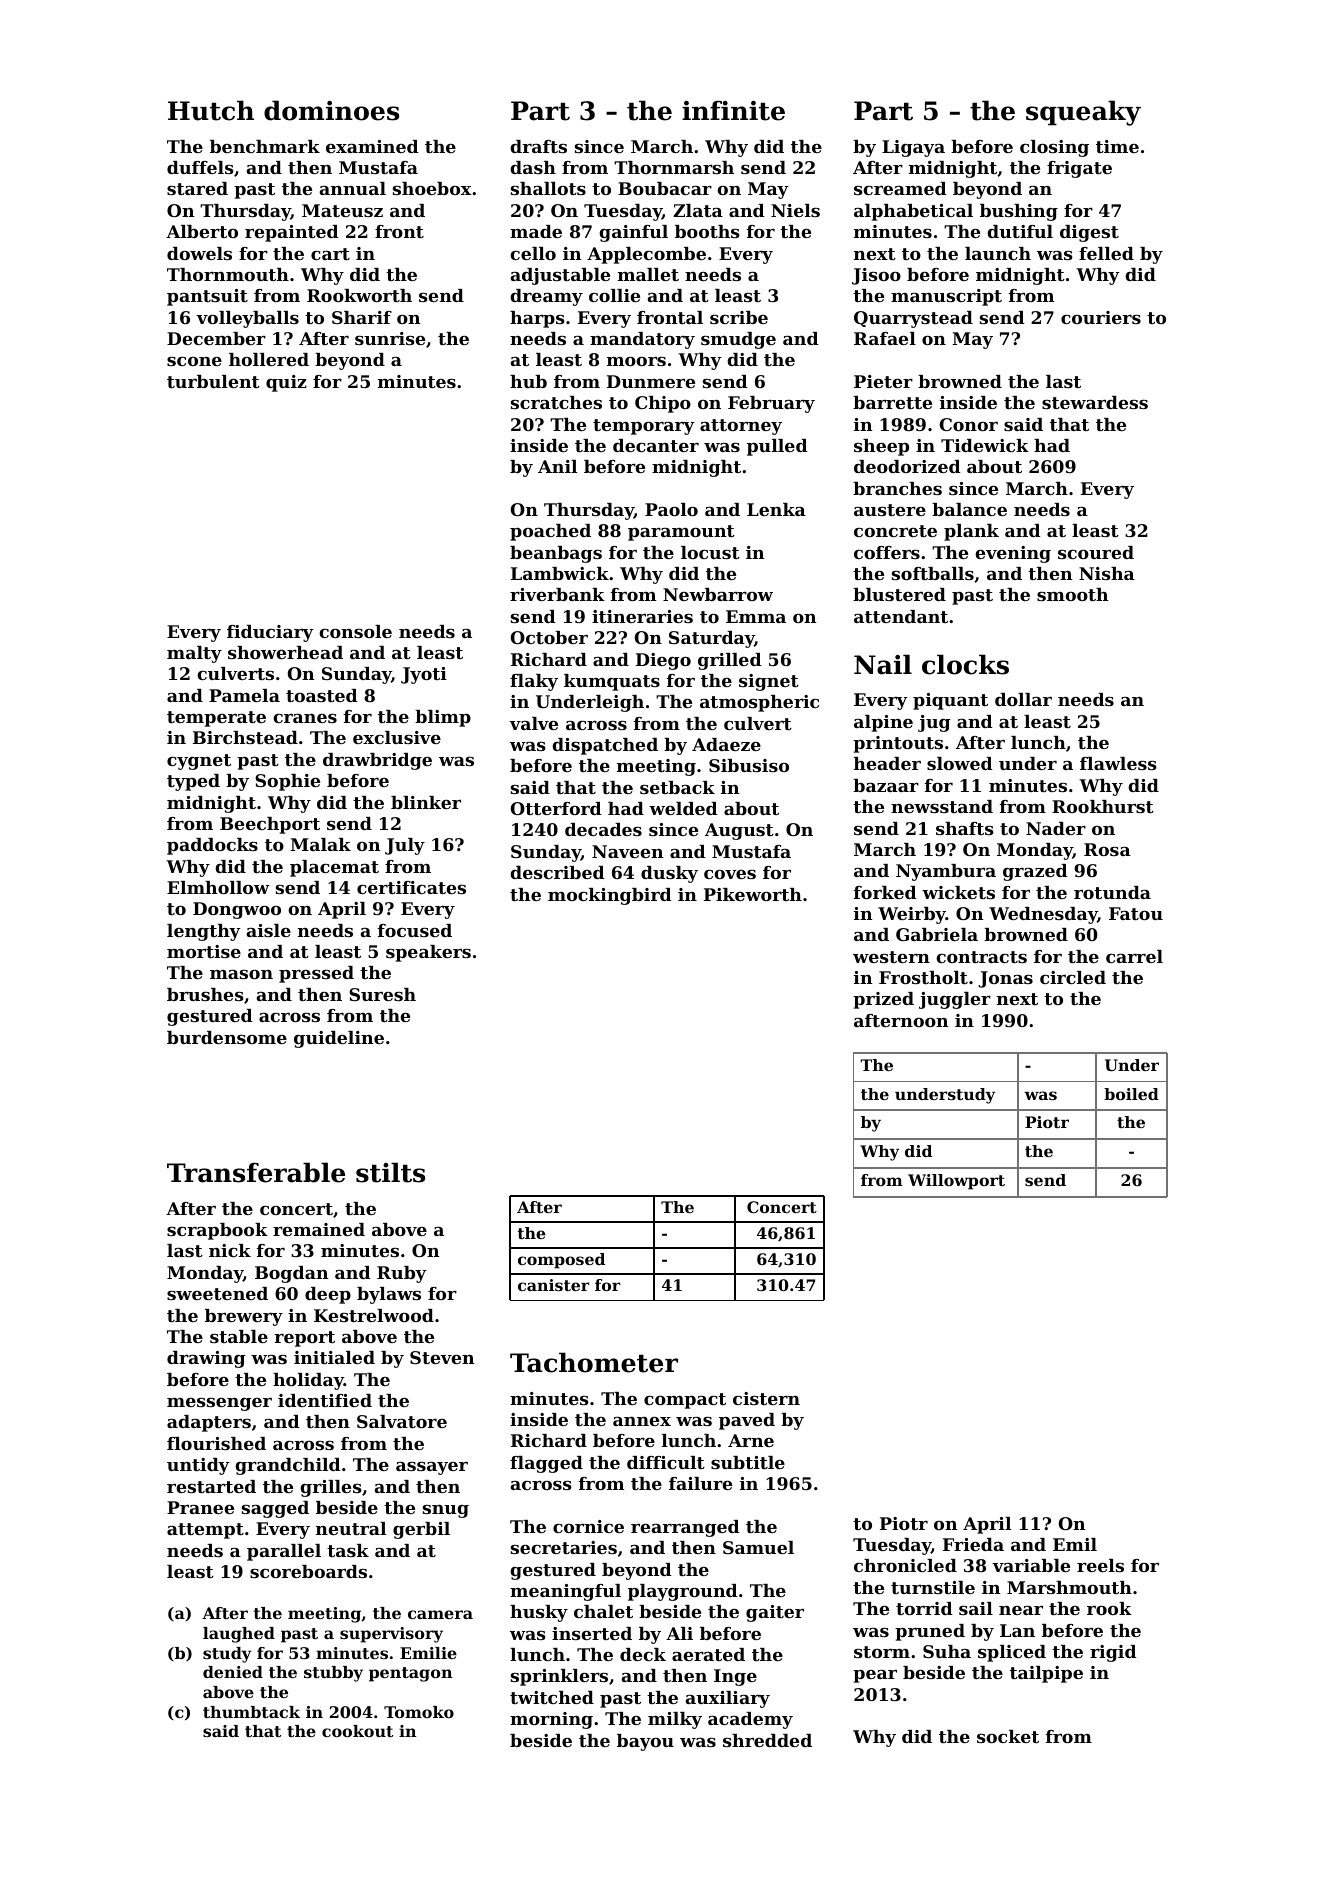 This screenshot has width=1334, height=1887. What do you see at coordinates (538, 146) in the screenshot?
I see `drafts` at bounding box center [538, 146].
